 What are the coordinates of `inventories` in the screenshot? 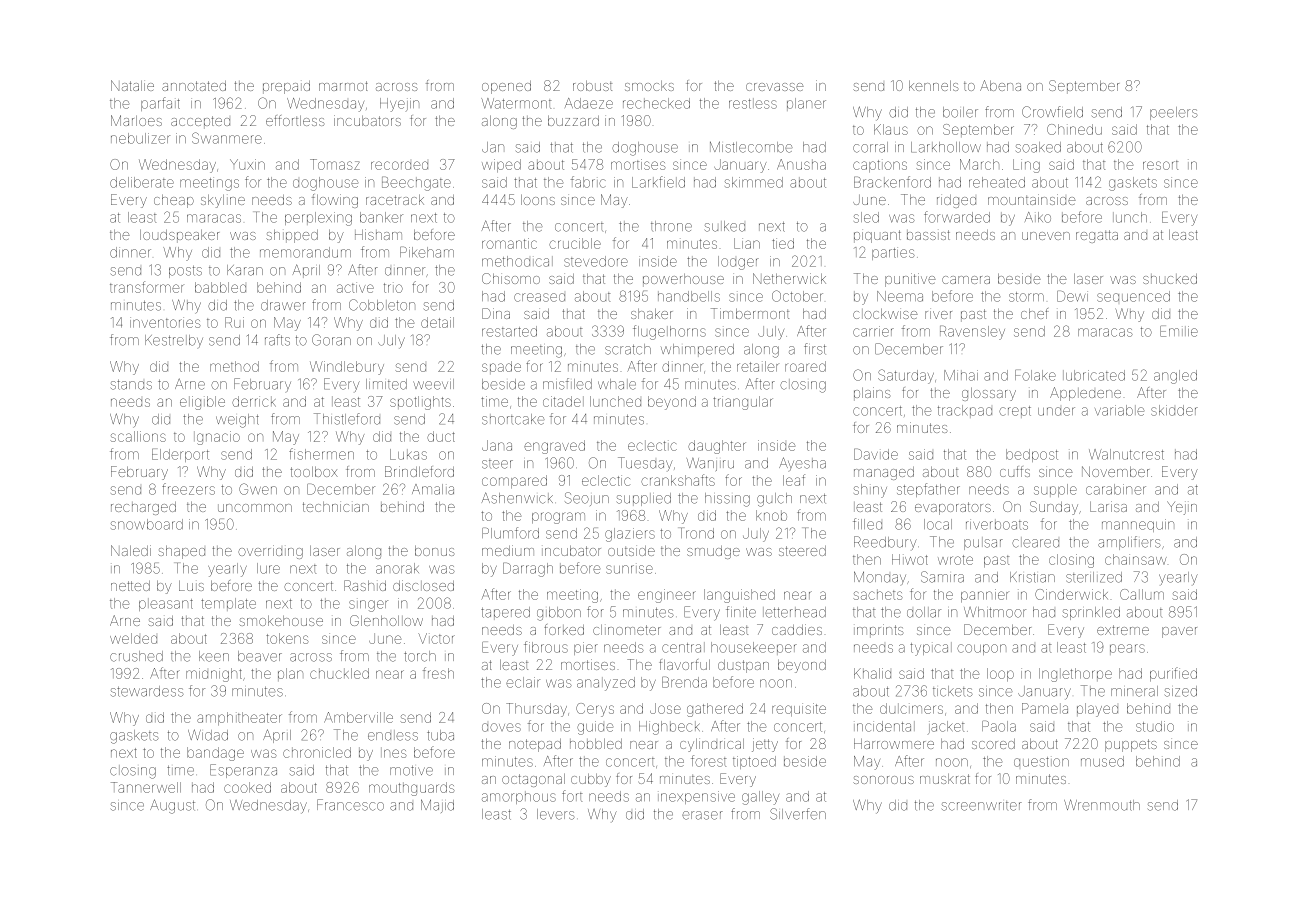 It's located at (165, 322).
